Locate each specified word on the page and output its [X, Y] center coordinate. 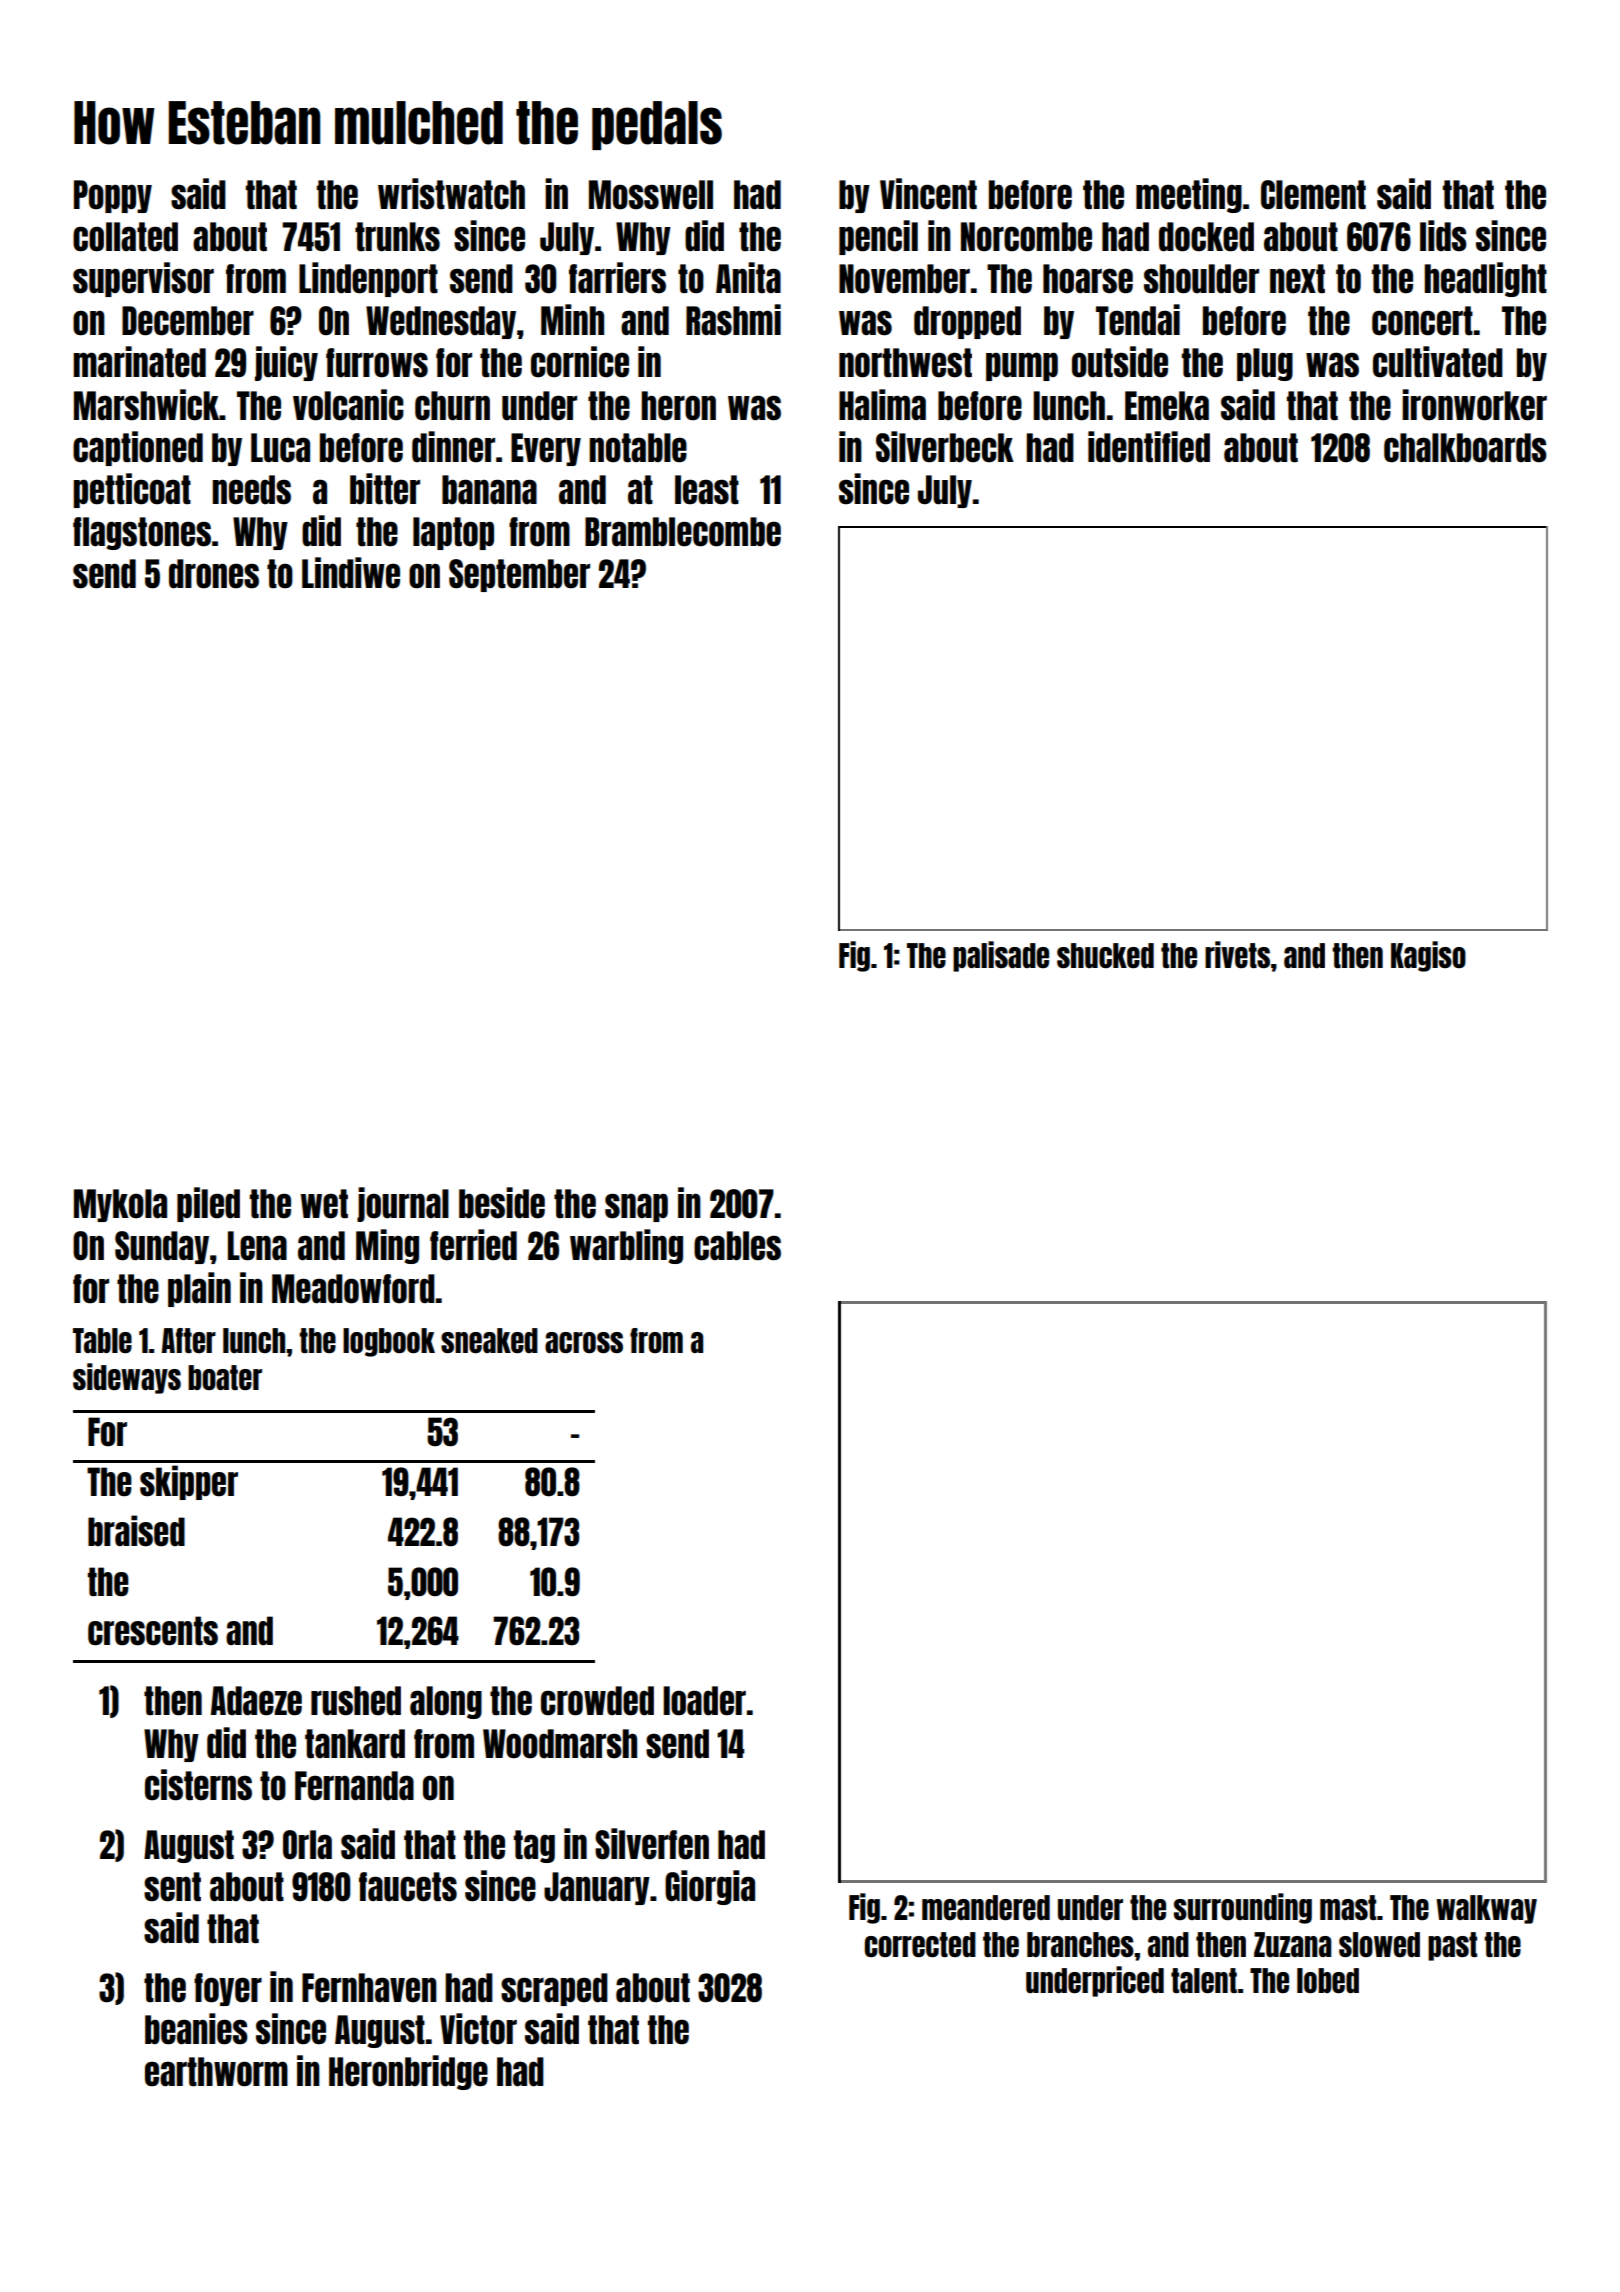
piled [208, 1204]
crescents [153, 1631]
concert [1422, 321]
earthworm [216, 2072]
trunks [397, 237]
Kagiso [1428, 956]
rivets [1237, 954]
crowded [597, 1701]
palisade [1001, 956]
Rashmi [733, 320]
